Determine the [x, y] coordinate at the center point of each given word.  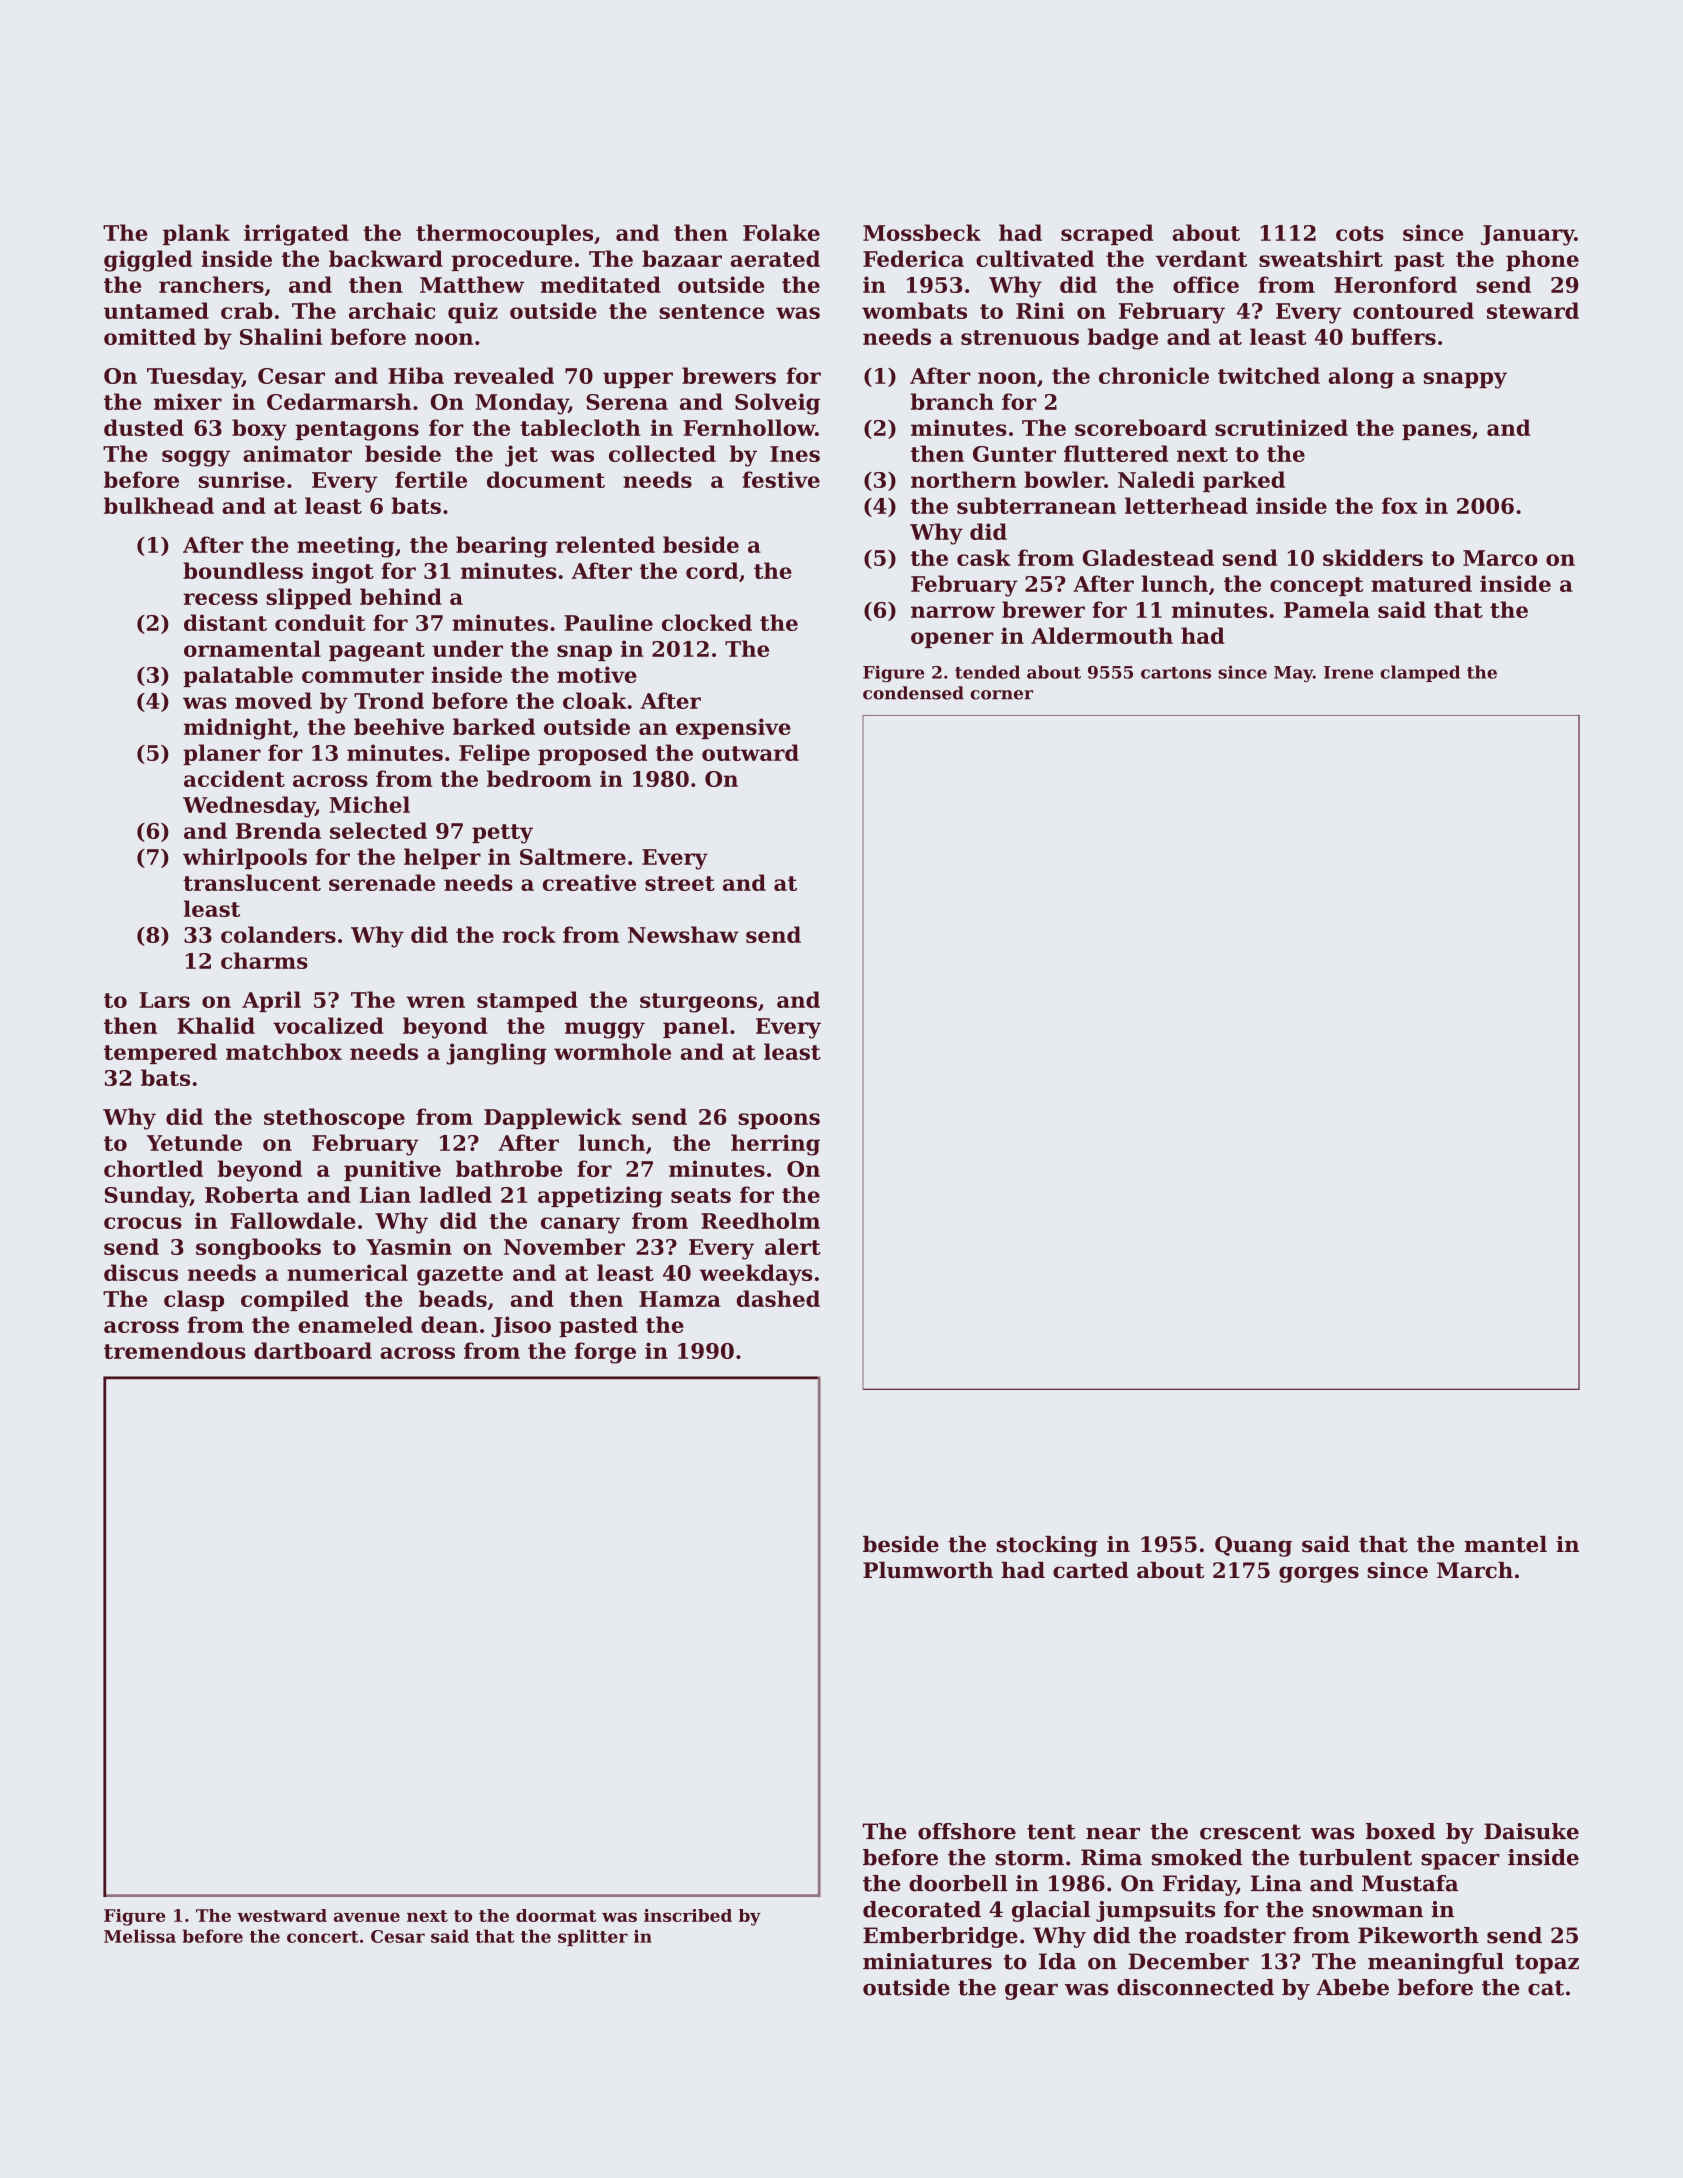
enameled [355, 1324]
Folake [781, 232]
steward [1533, 310]
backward [386, 258]
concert [323, 1937]
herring [775, 1145]
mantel [1505, 1544]
